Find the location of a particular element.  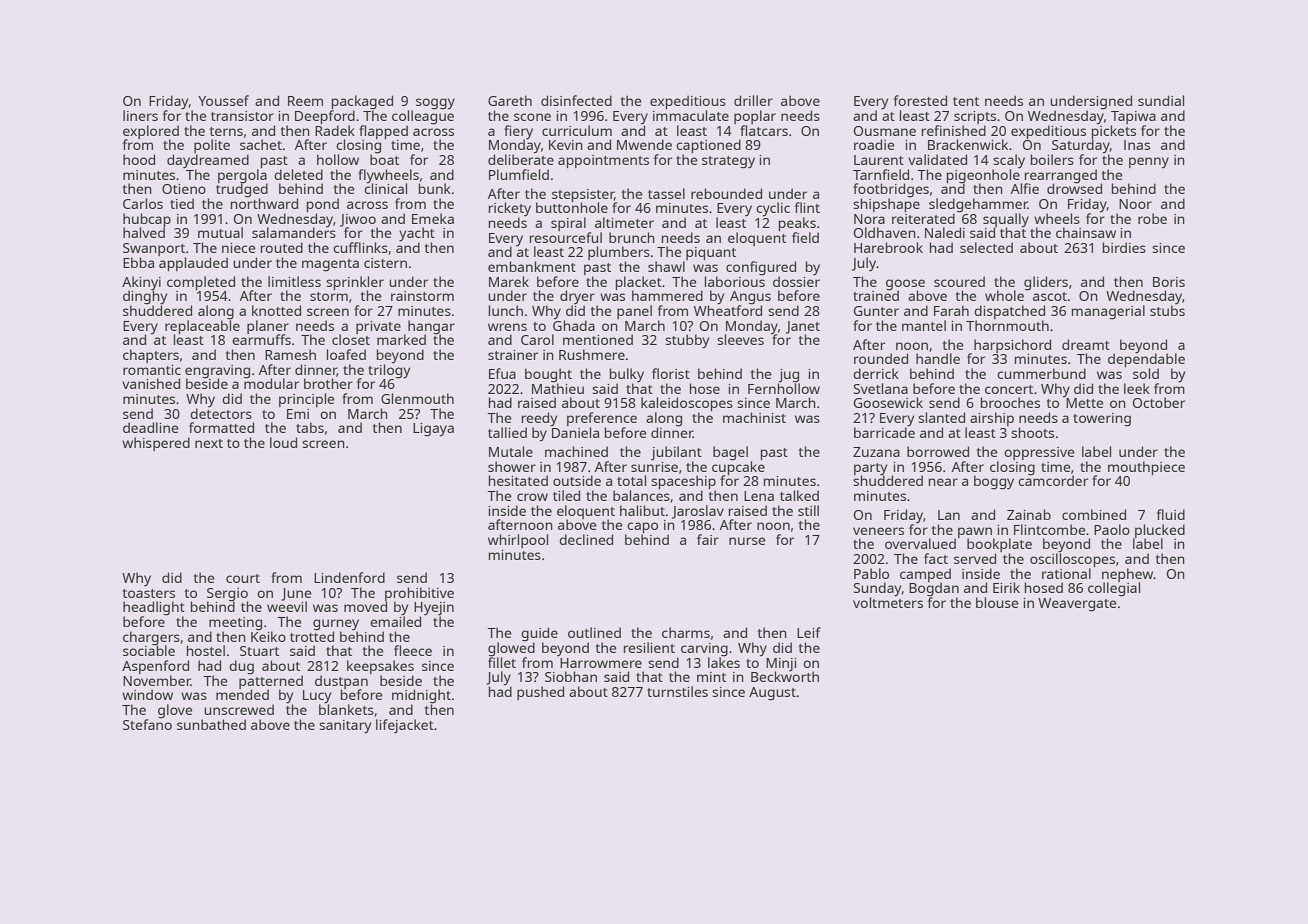

pergola is located at coordinates (242, 176).
